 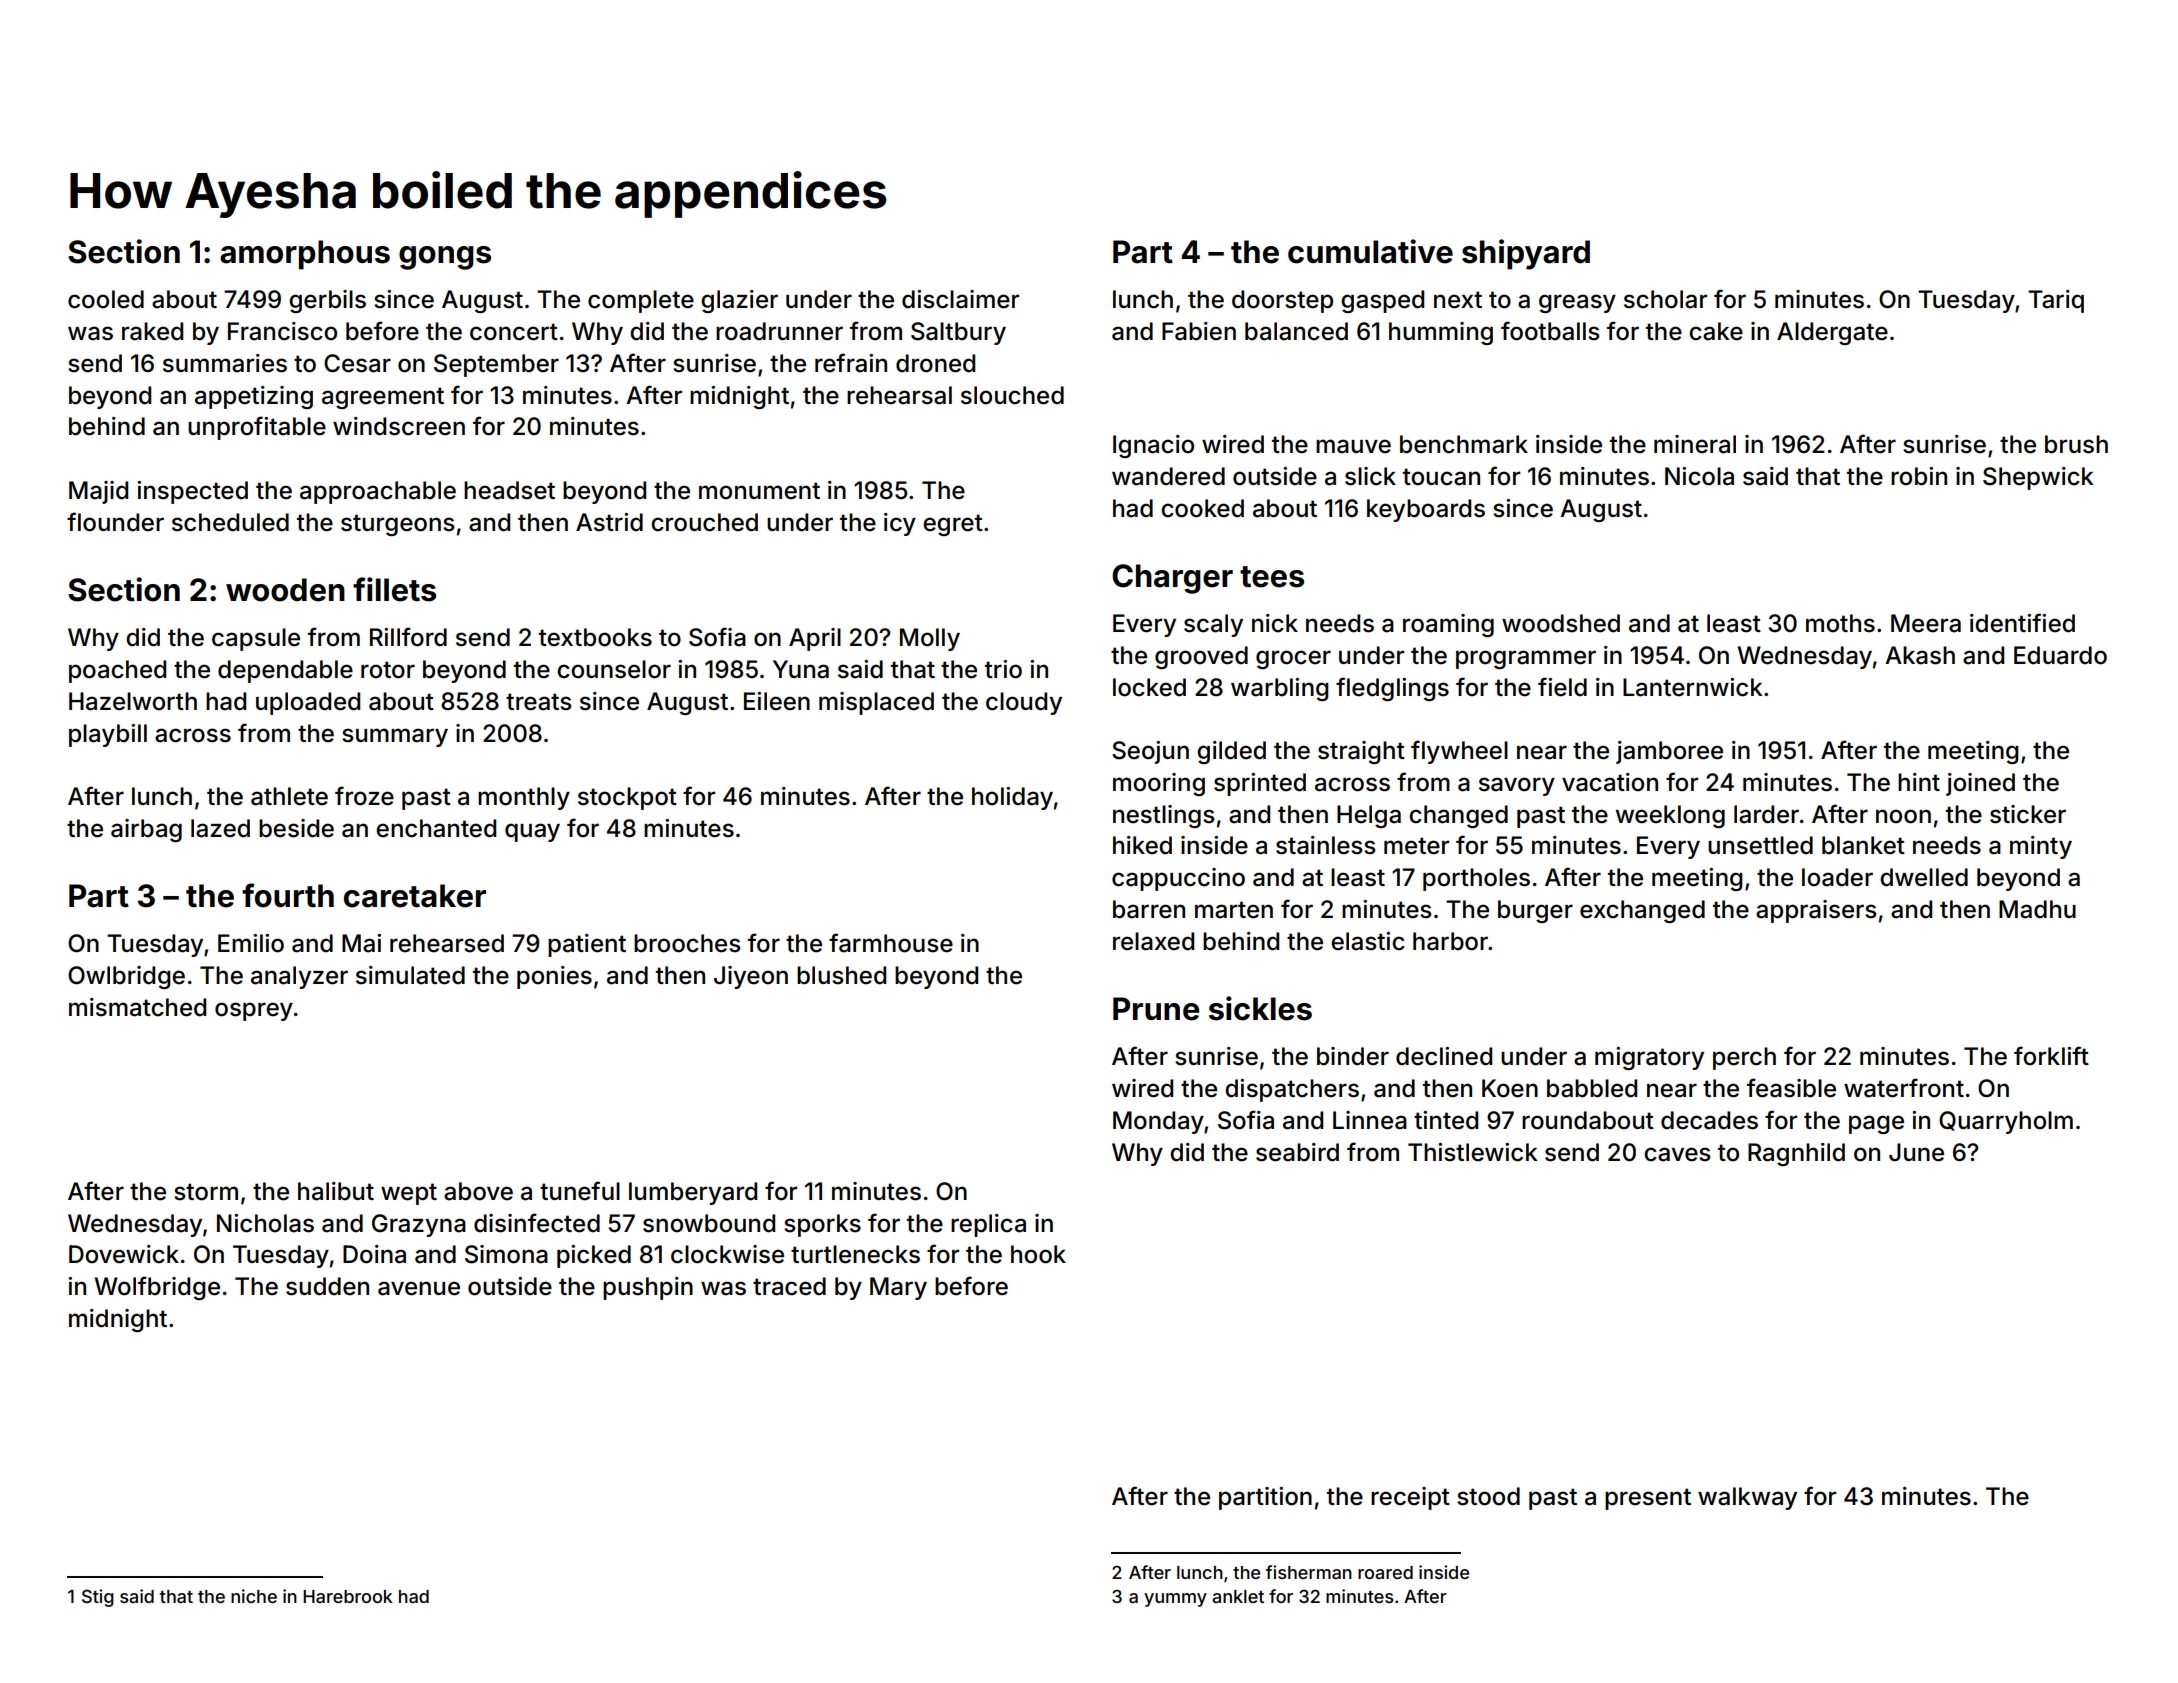 What do you see at coordinates (251, 943) in the screenshot?
I see `Emilio` at bounding box center [251, 943].
